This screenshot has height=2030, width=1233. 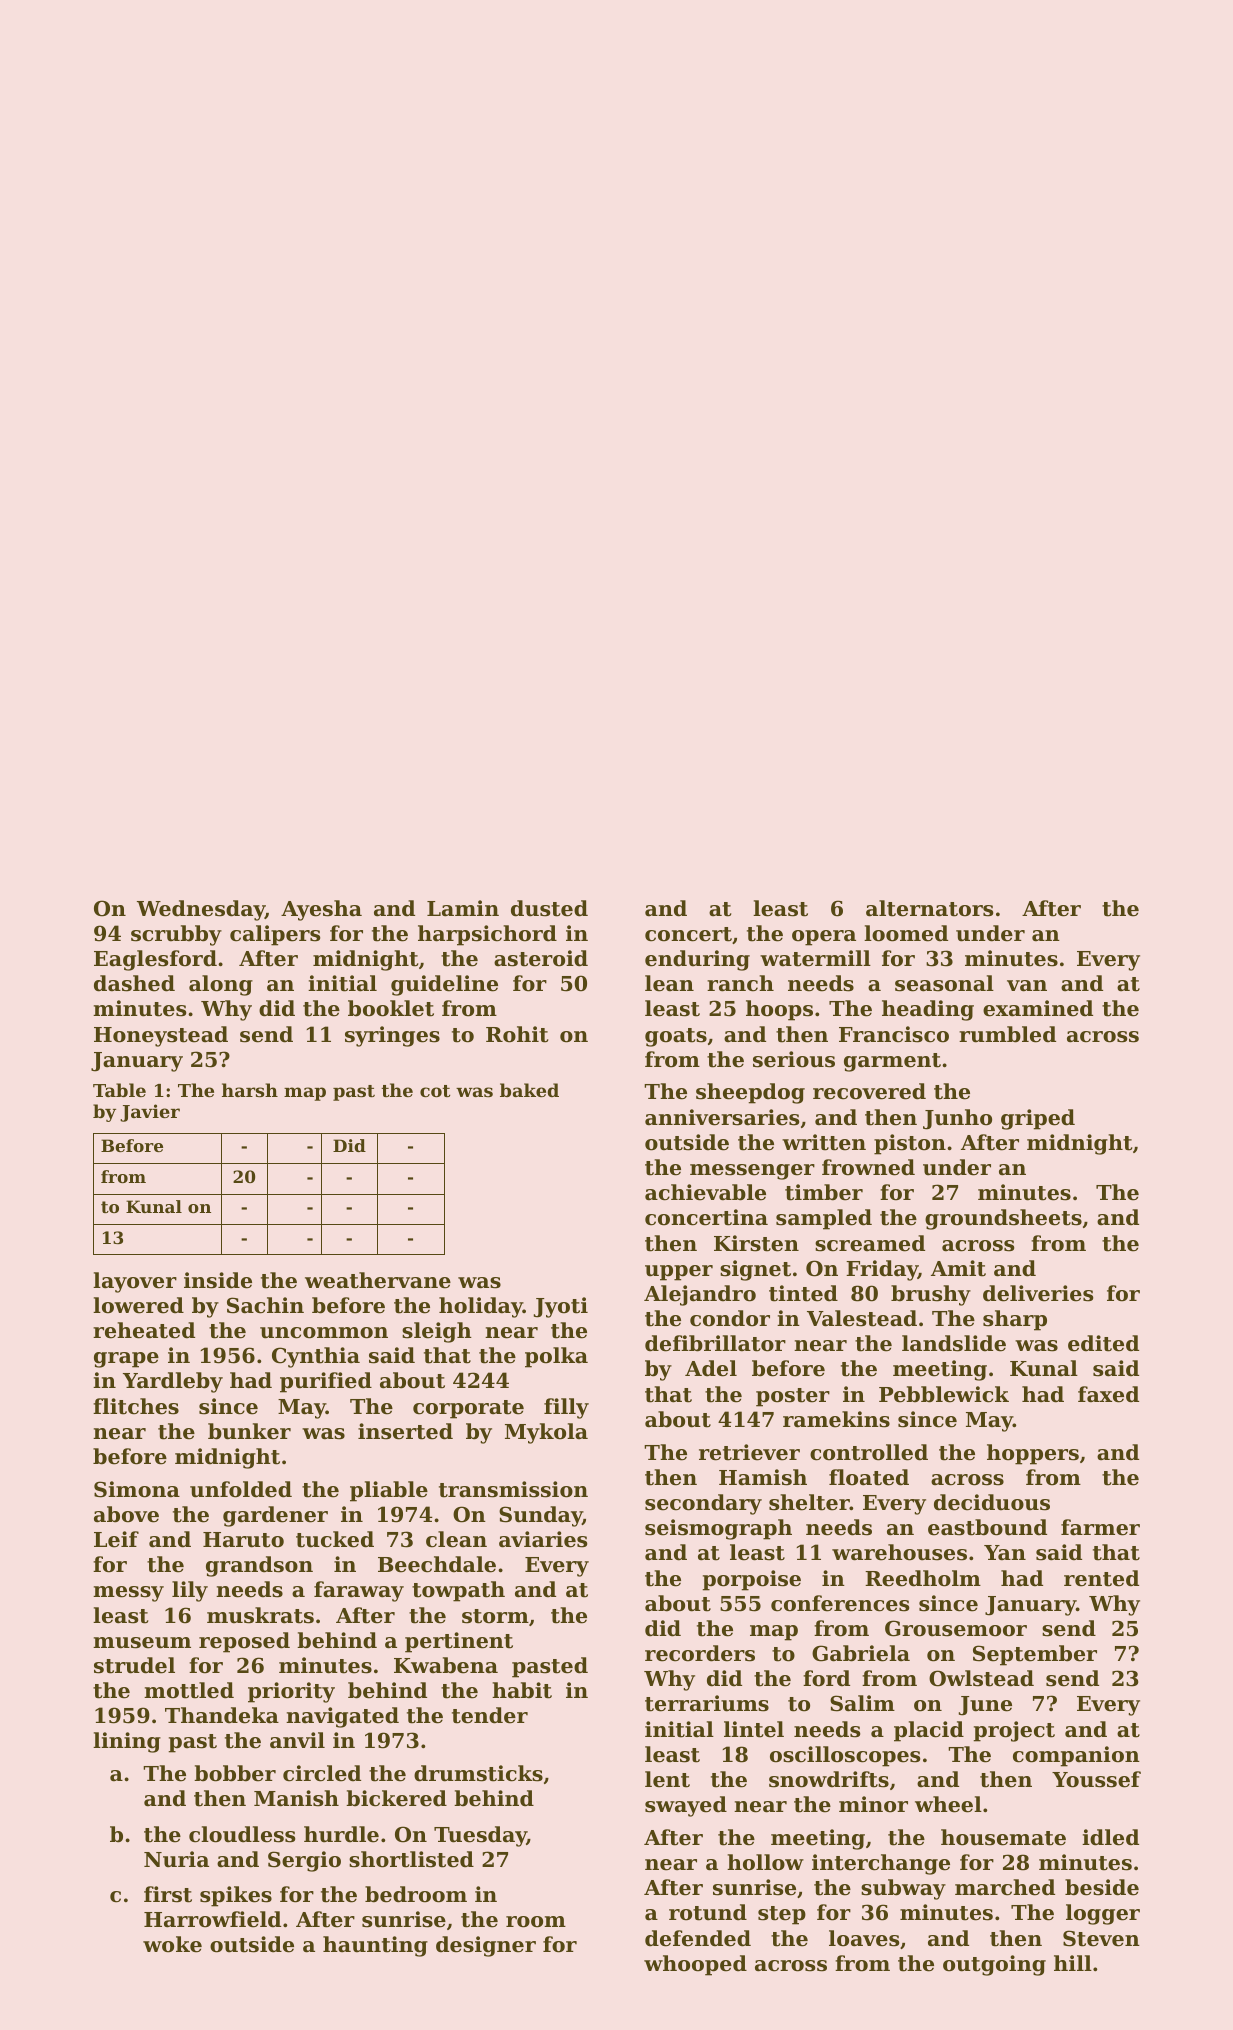 What do you see at coordinates (954, 1343) in the screenshot?
I see `landslide` at bounding box center [954, 1343].
